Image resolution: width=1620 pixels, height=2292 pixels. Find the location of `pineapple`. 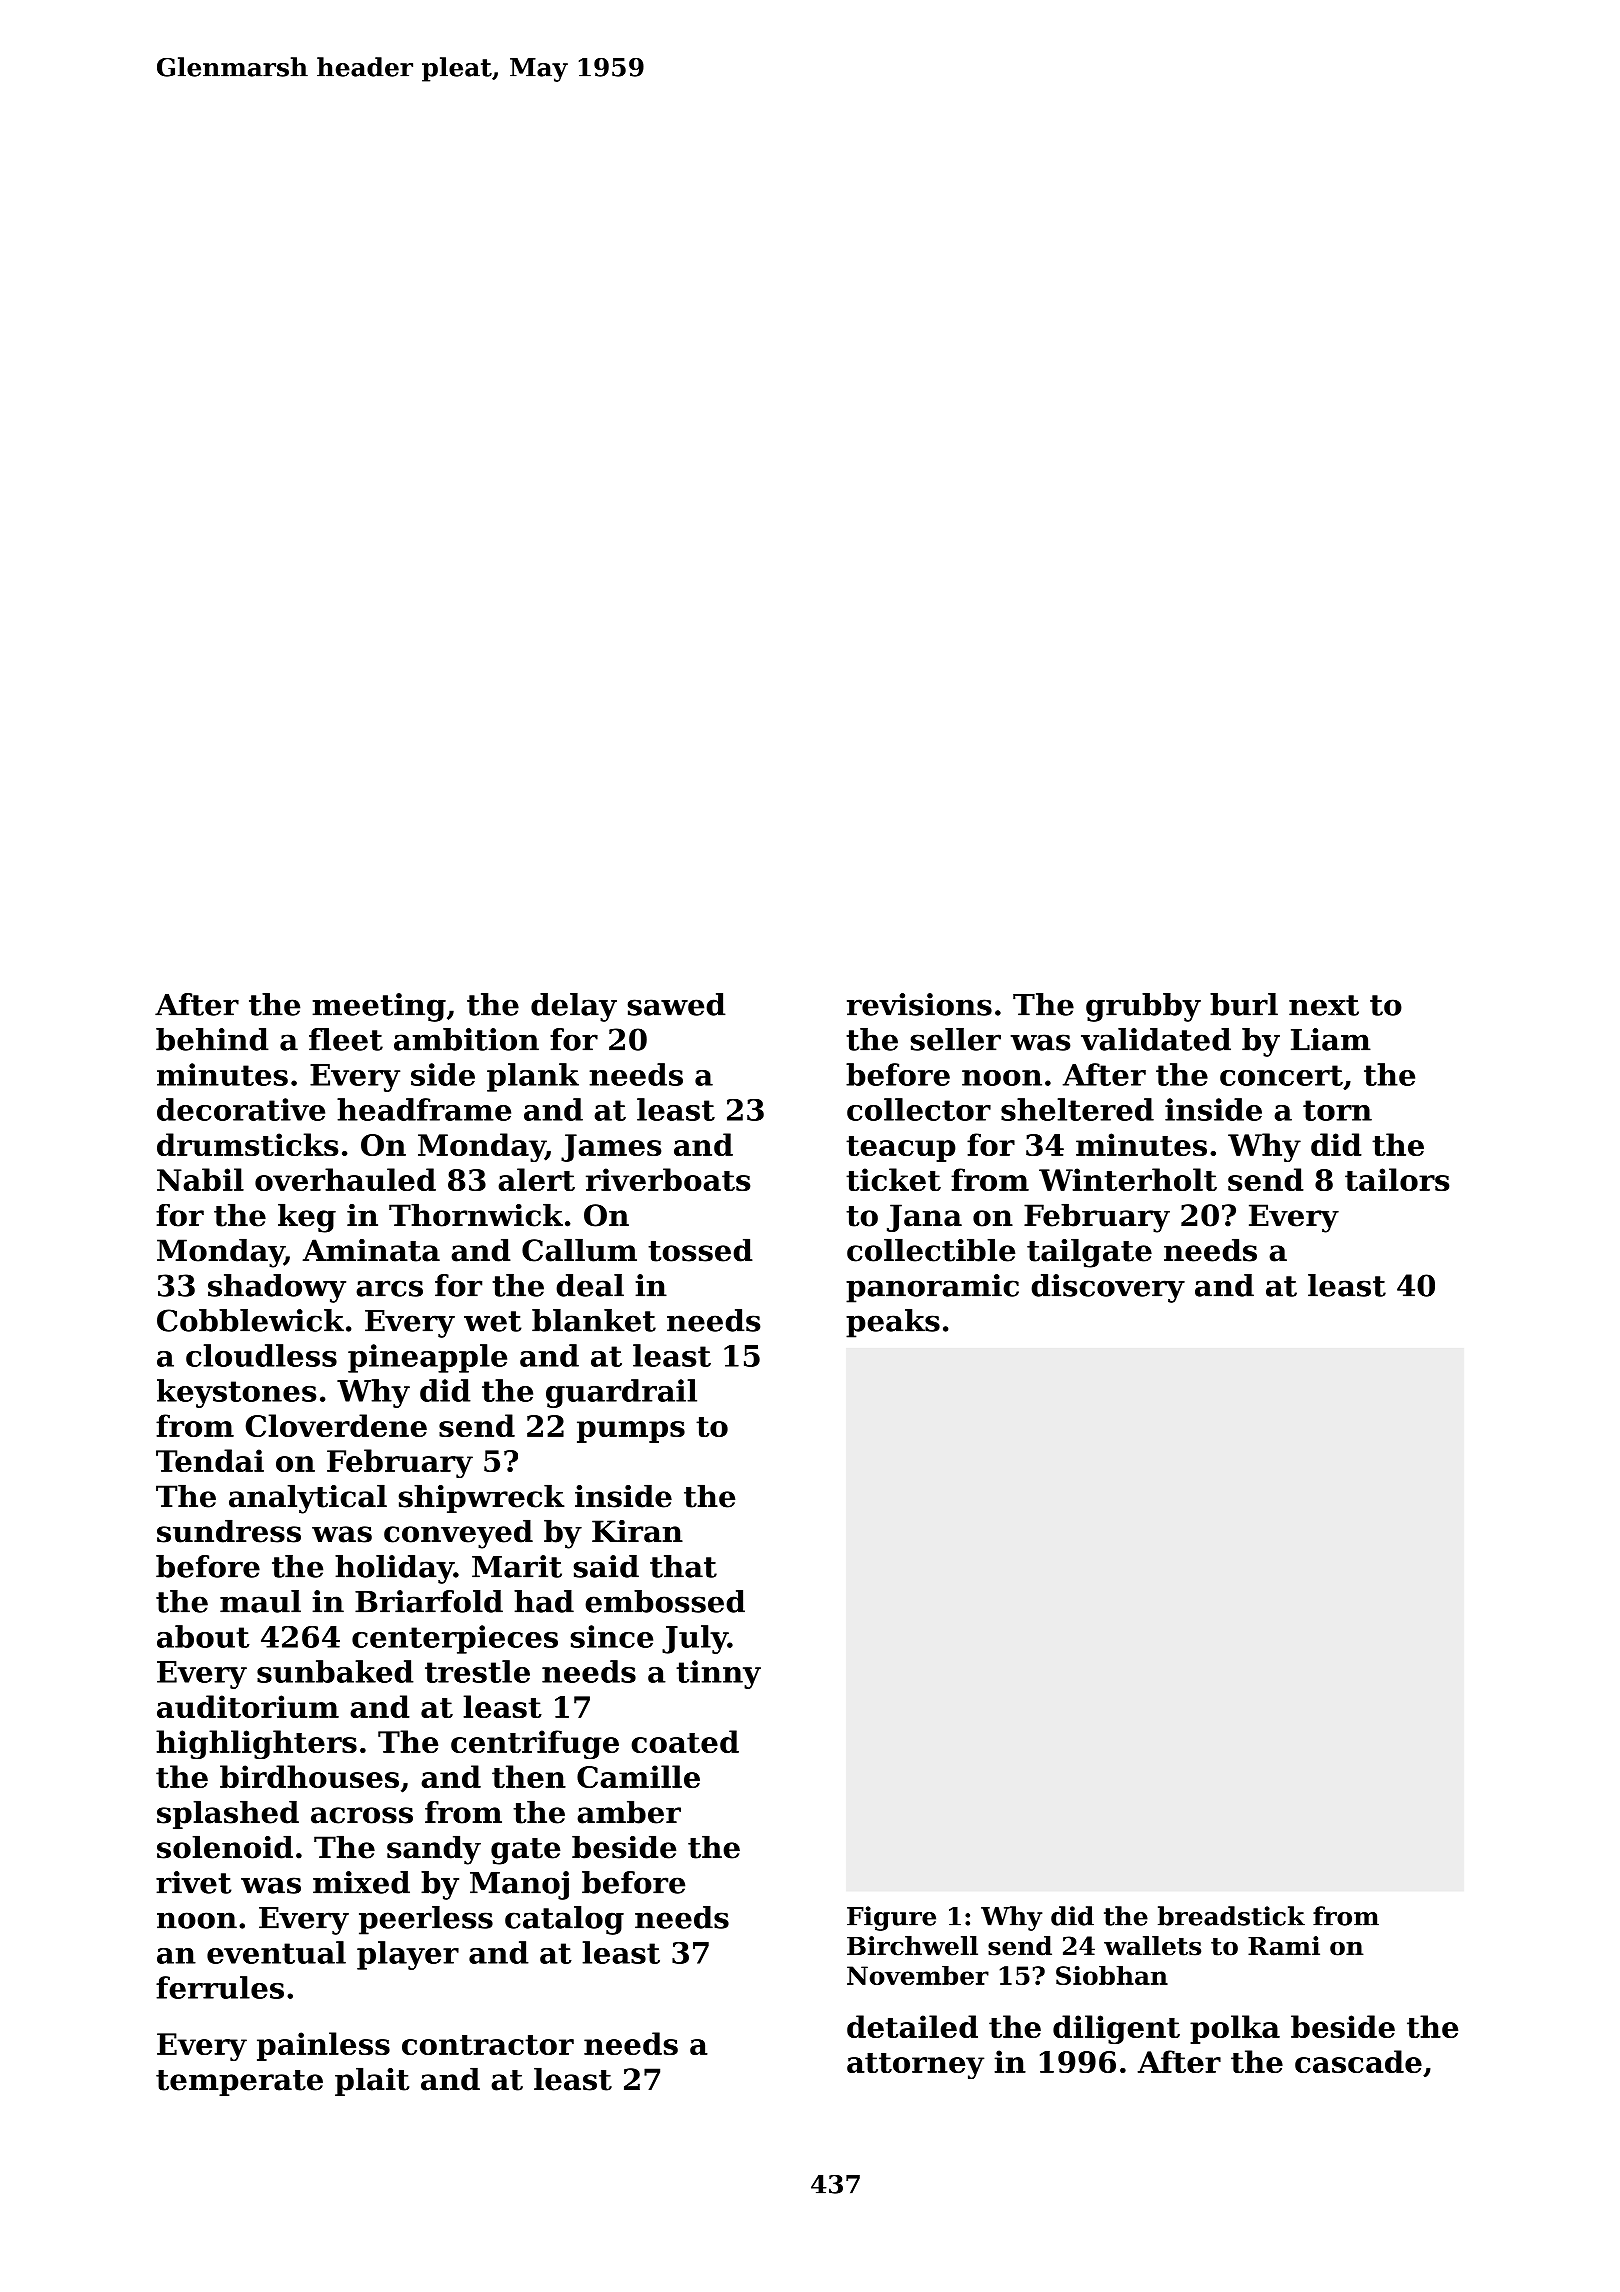

pineapple is located at coordinates (427, 1358).
